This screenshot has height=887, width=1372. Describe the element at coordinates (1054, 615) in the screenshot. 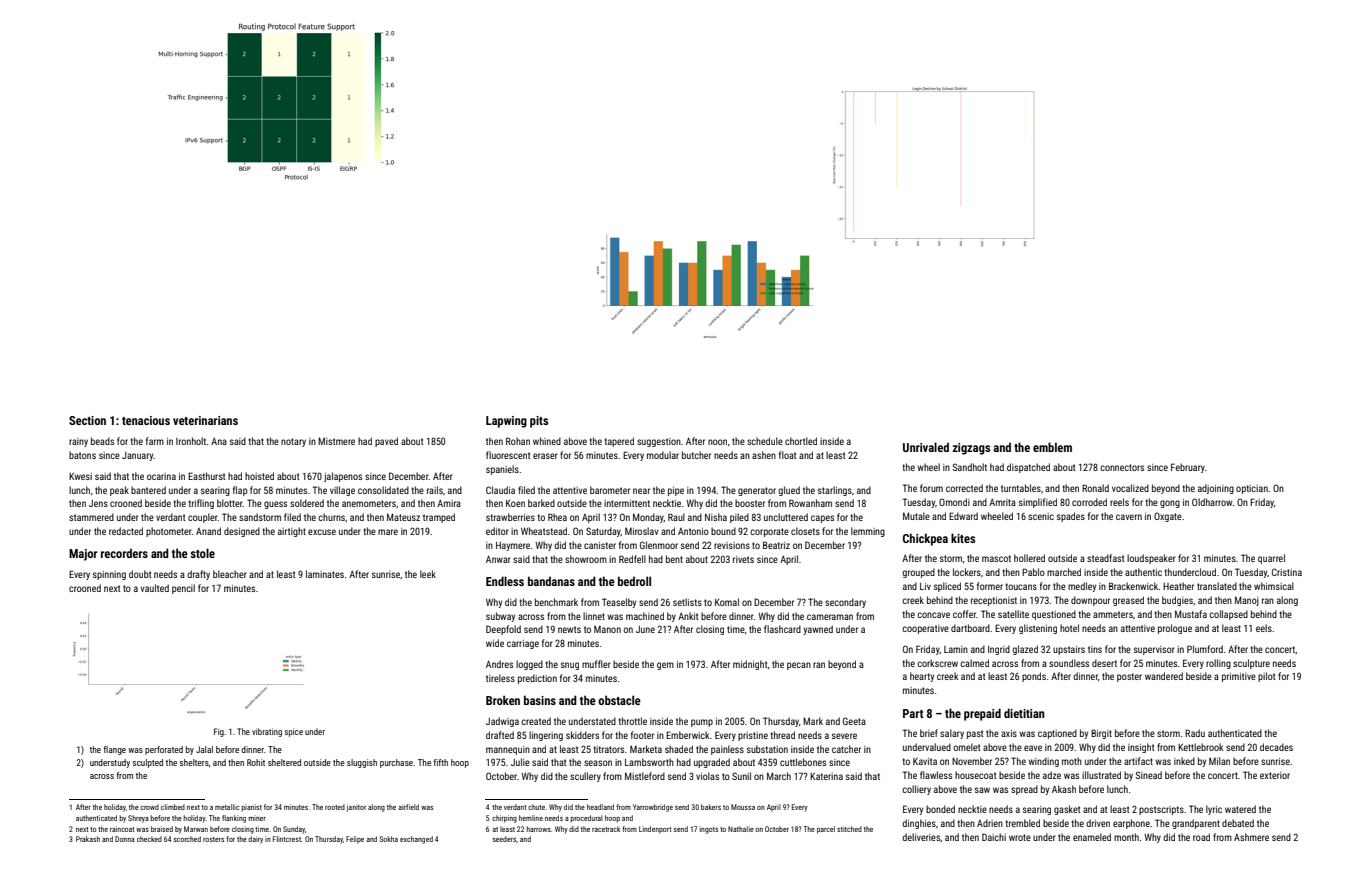

I see `questioned` at that location.
